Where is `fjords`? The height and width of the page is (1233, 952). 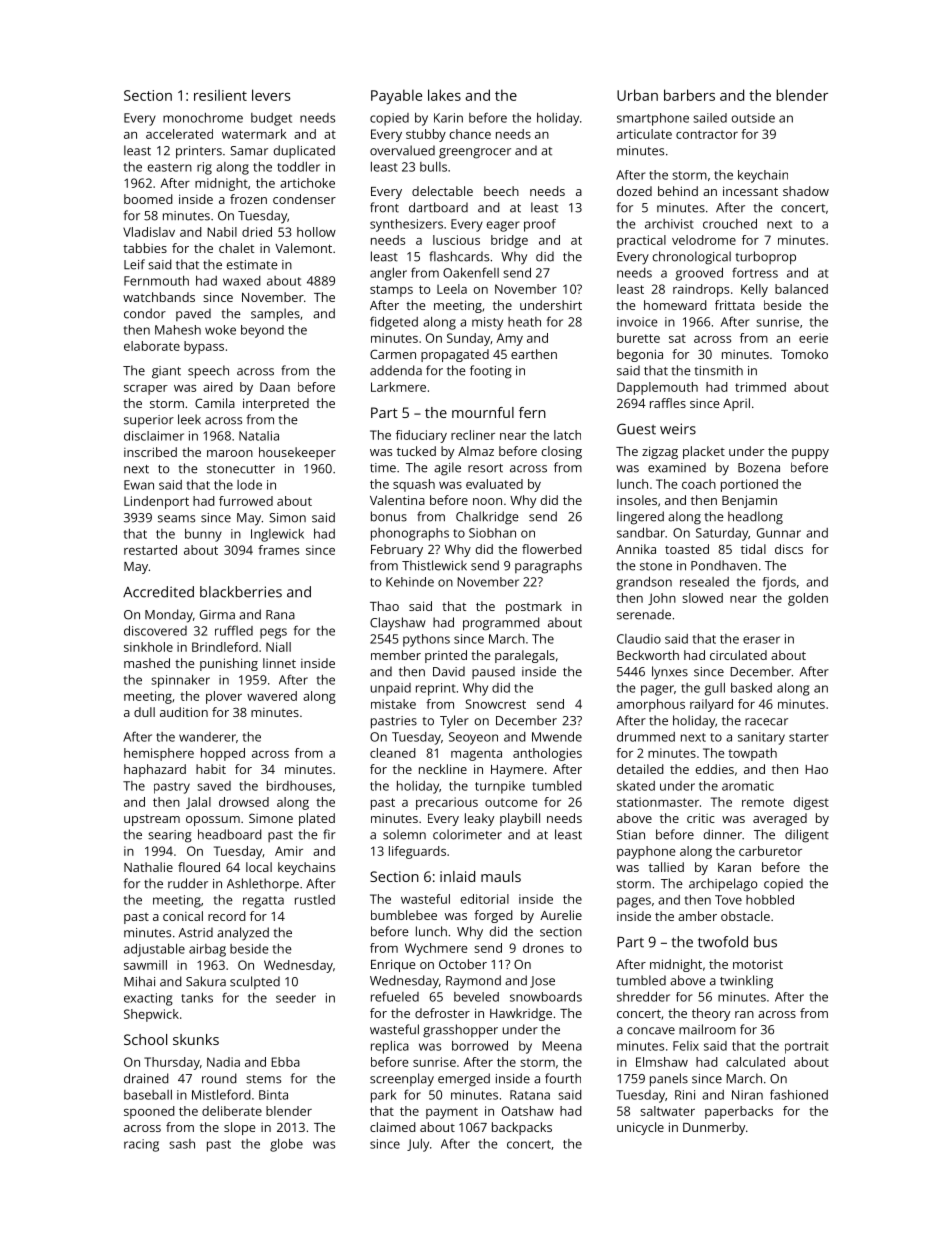 fjords is located at coordinates (779, 583).
